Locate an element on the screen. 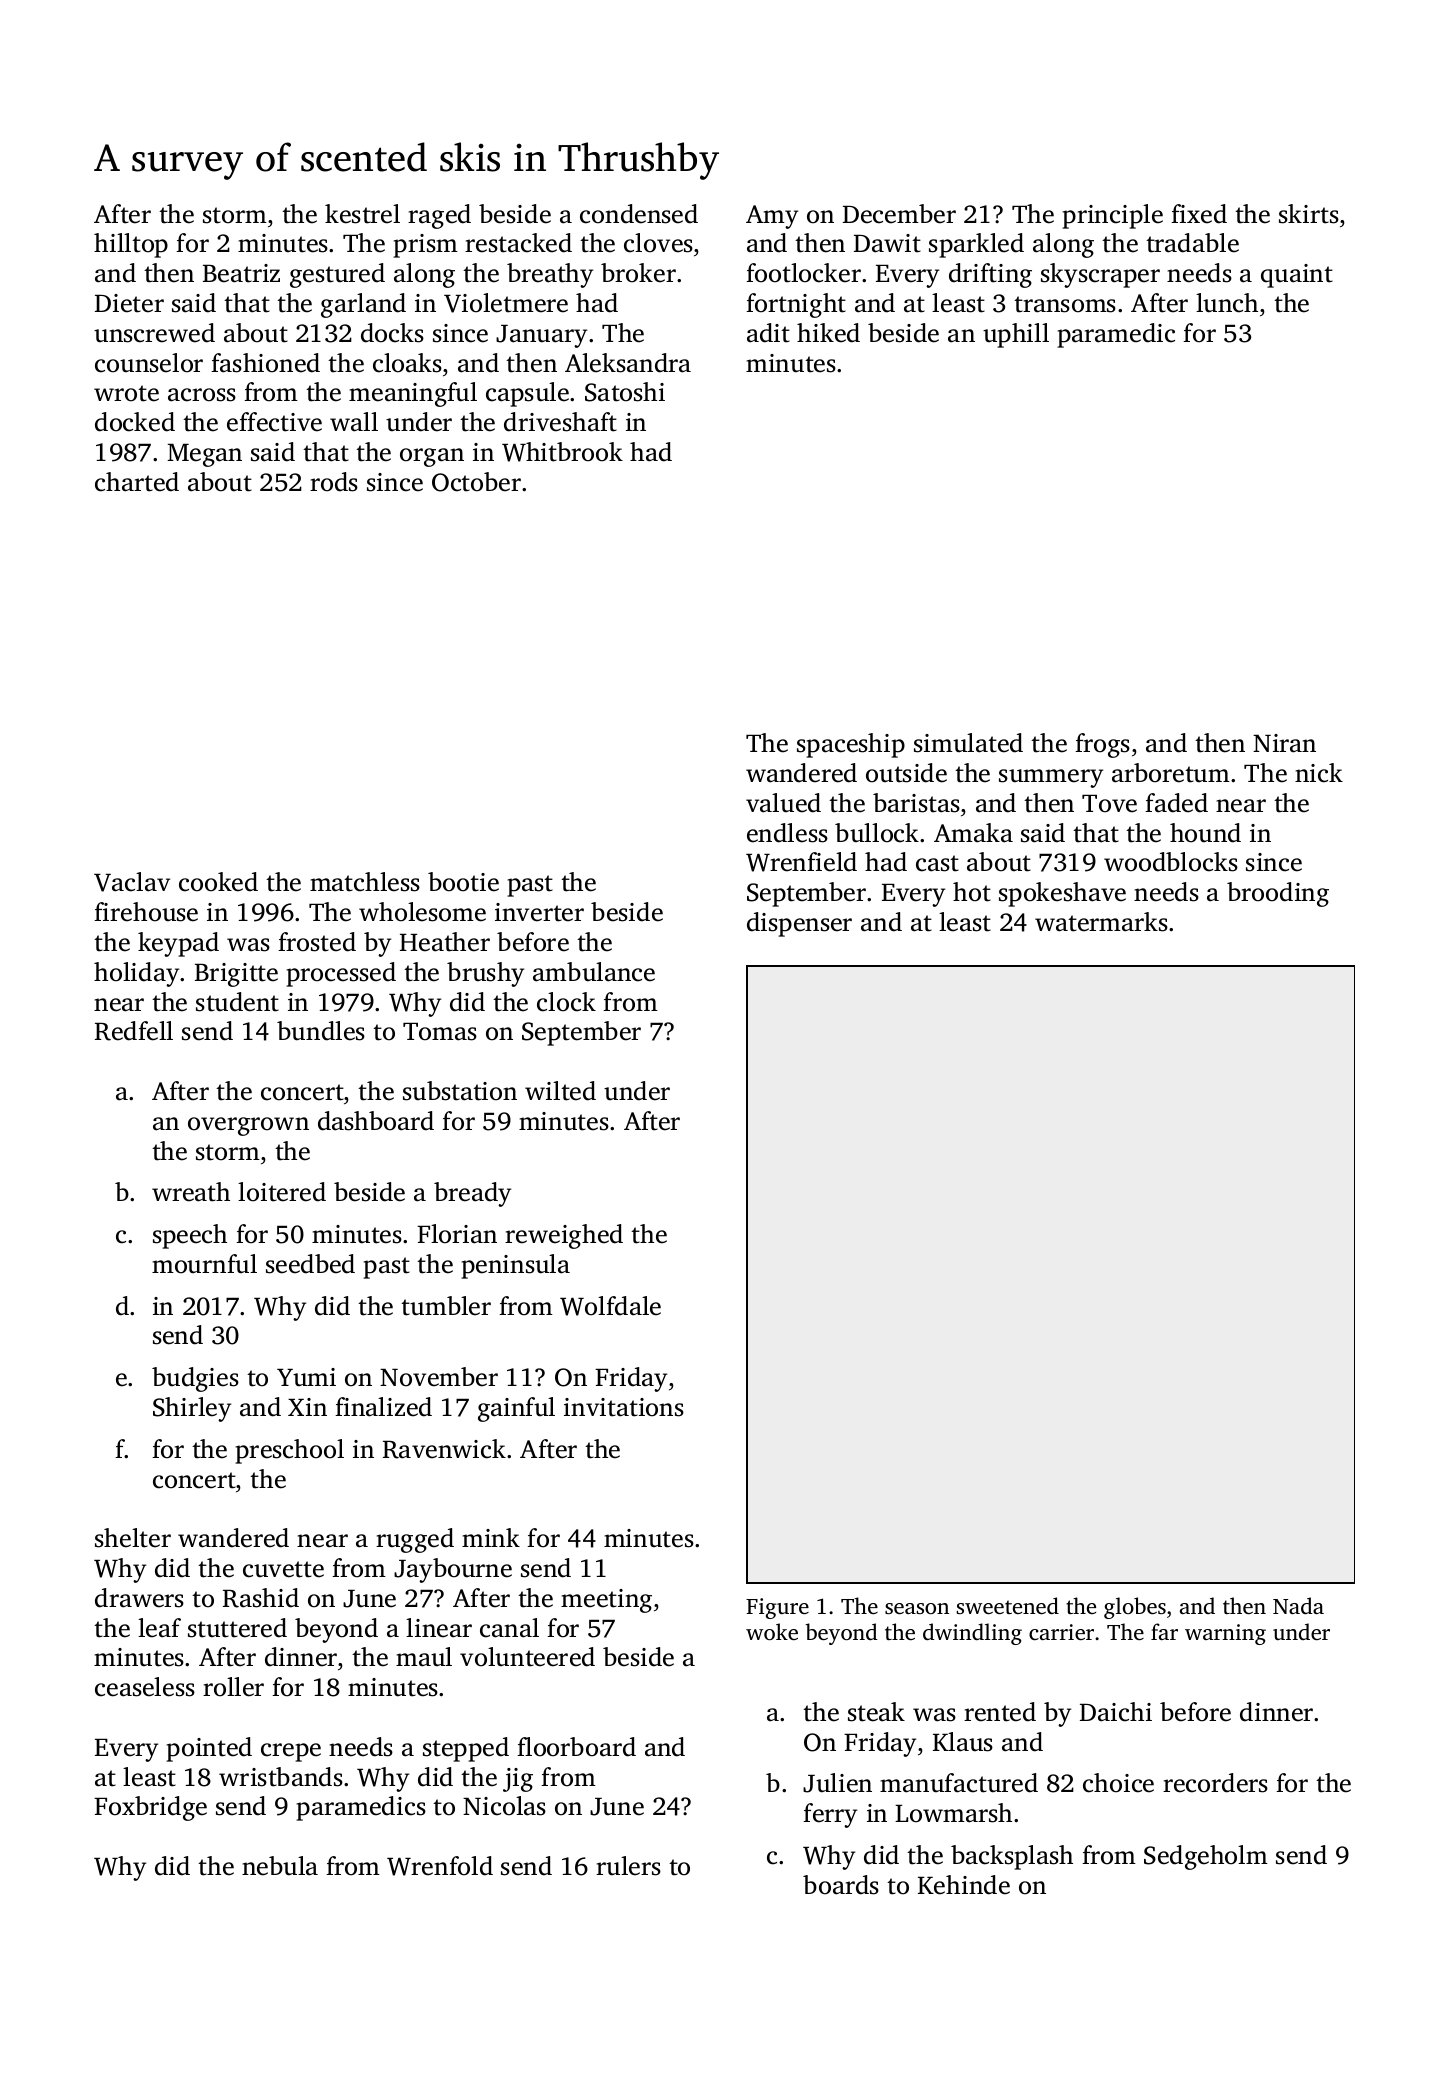 The width and height of the screenshot is (1450, 2100). woke is located at coordinates (772, 1631).
